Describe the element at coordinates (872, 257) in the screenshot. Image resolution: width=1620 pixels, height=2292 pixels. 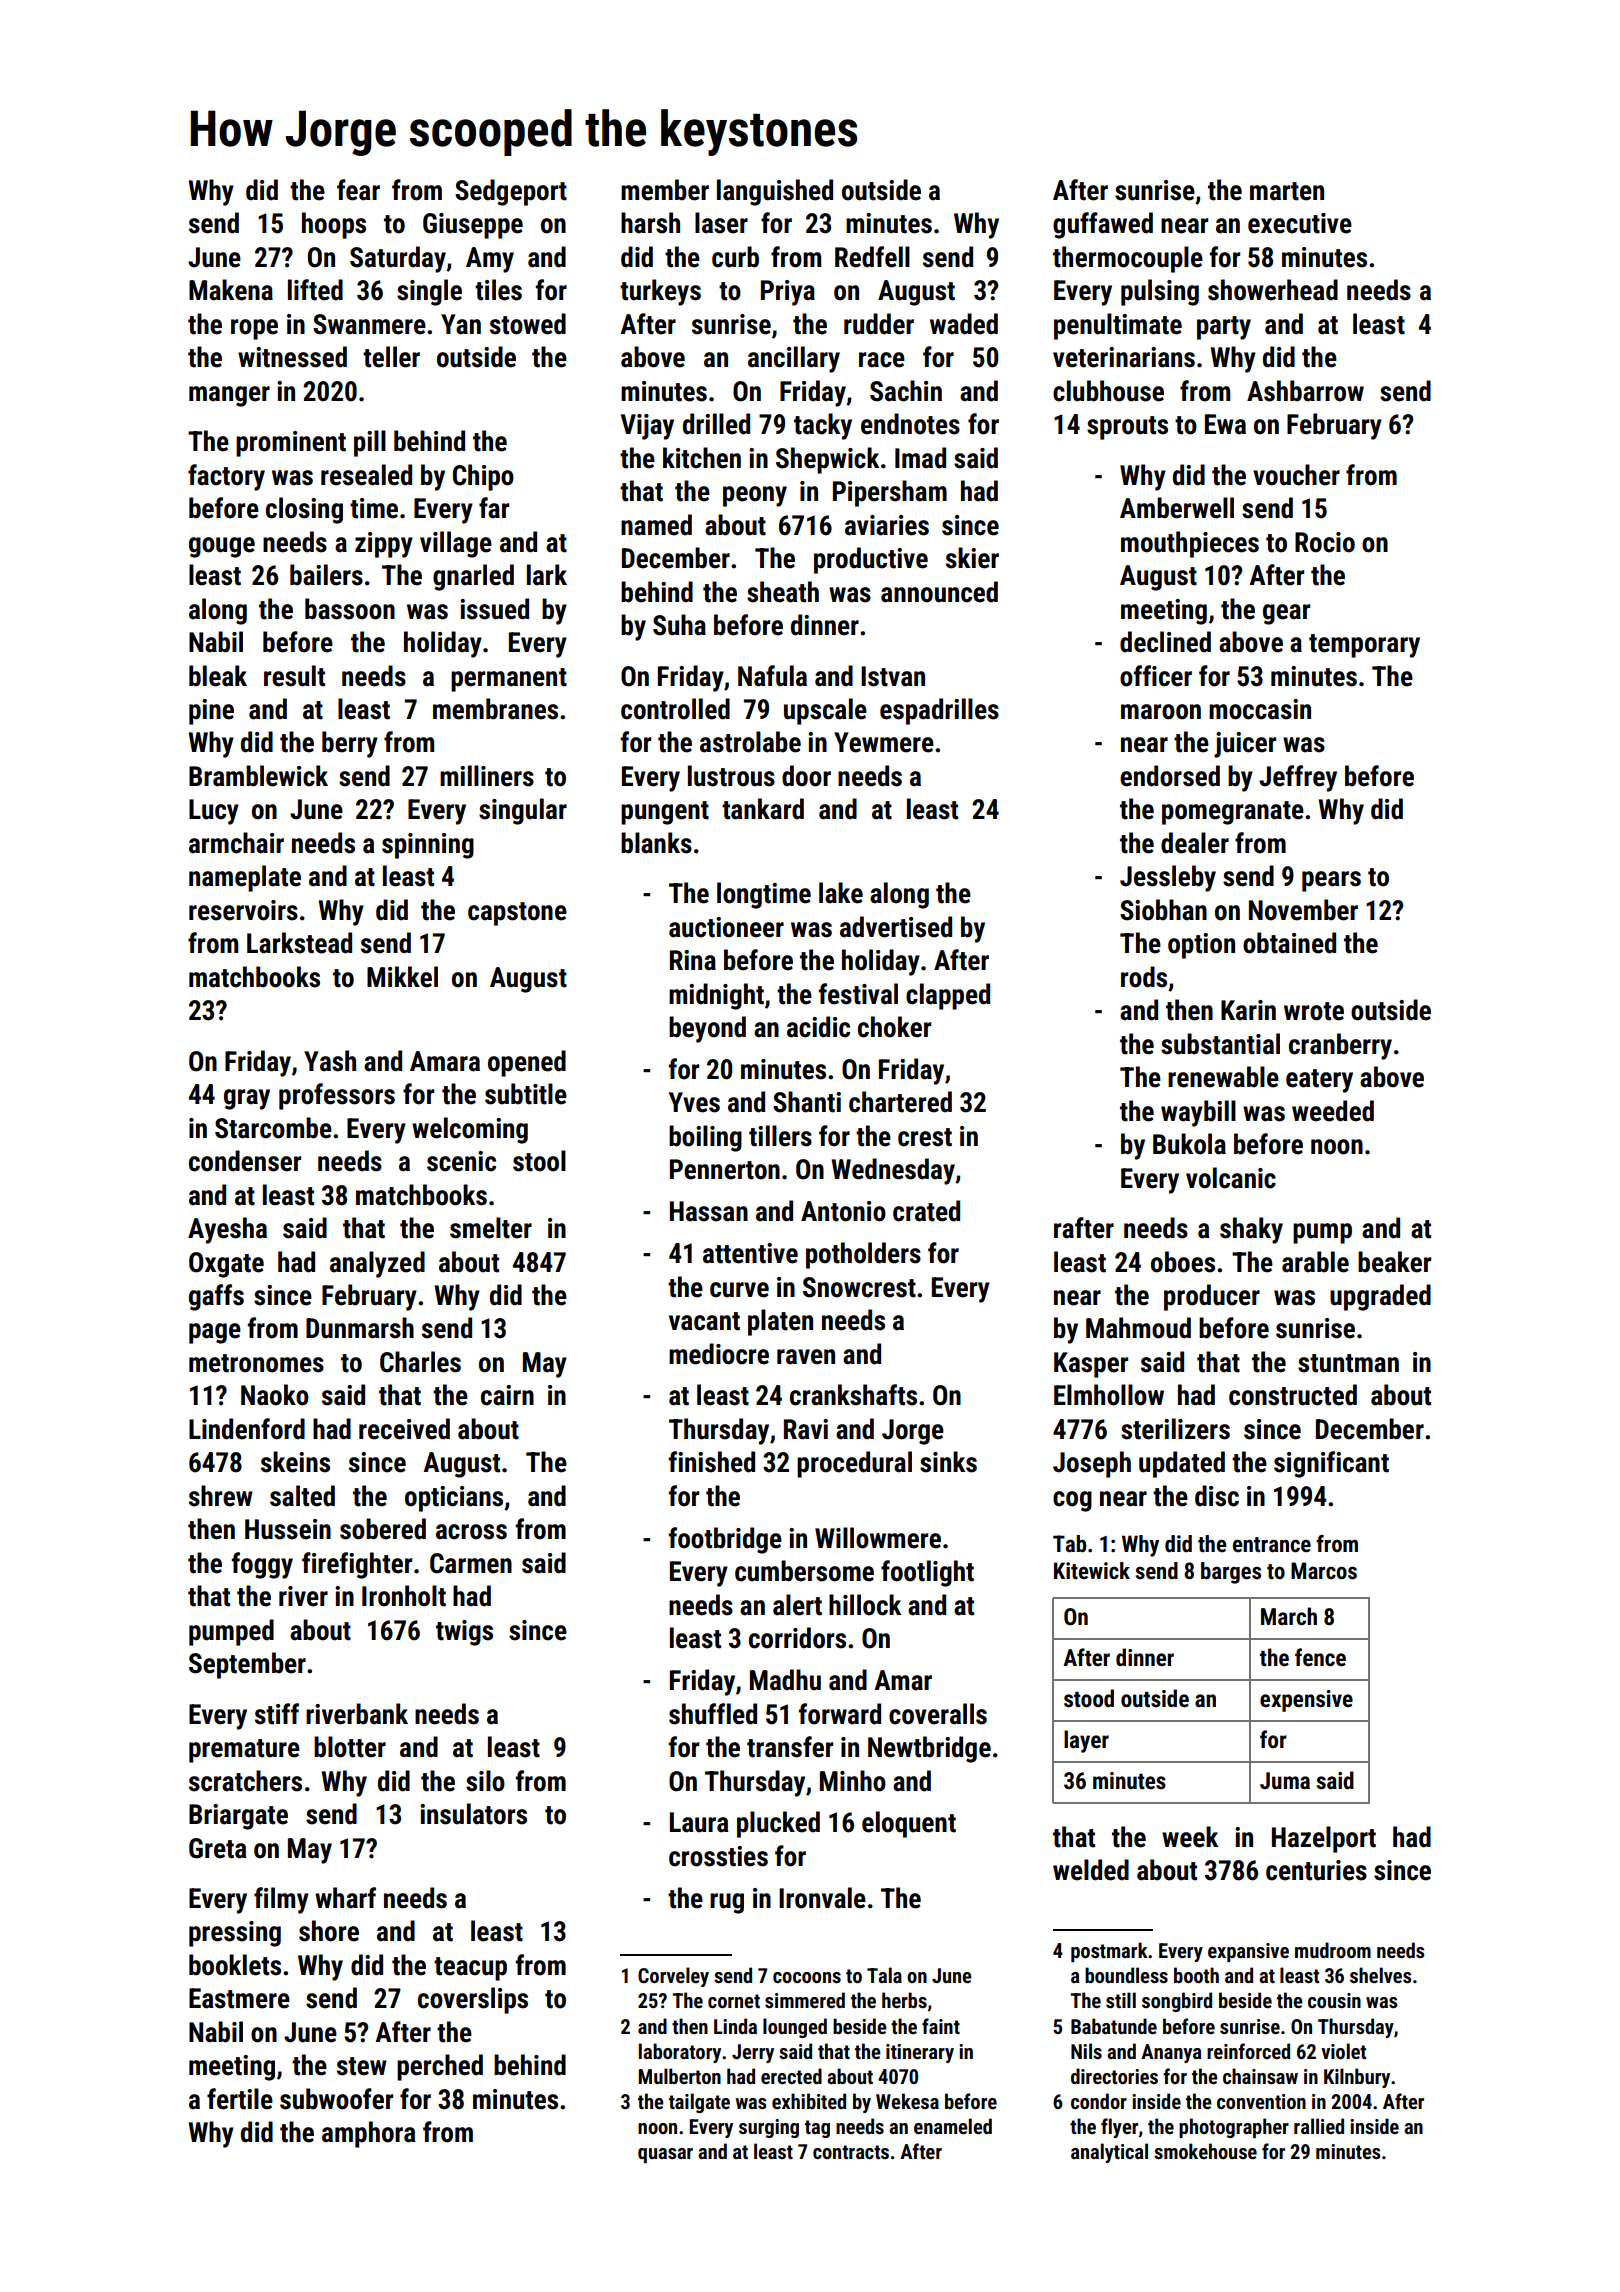
I see `Redfell` at that location.
